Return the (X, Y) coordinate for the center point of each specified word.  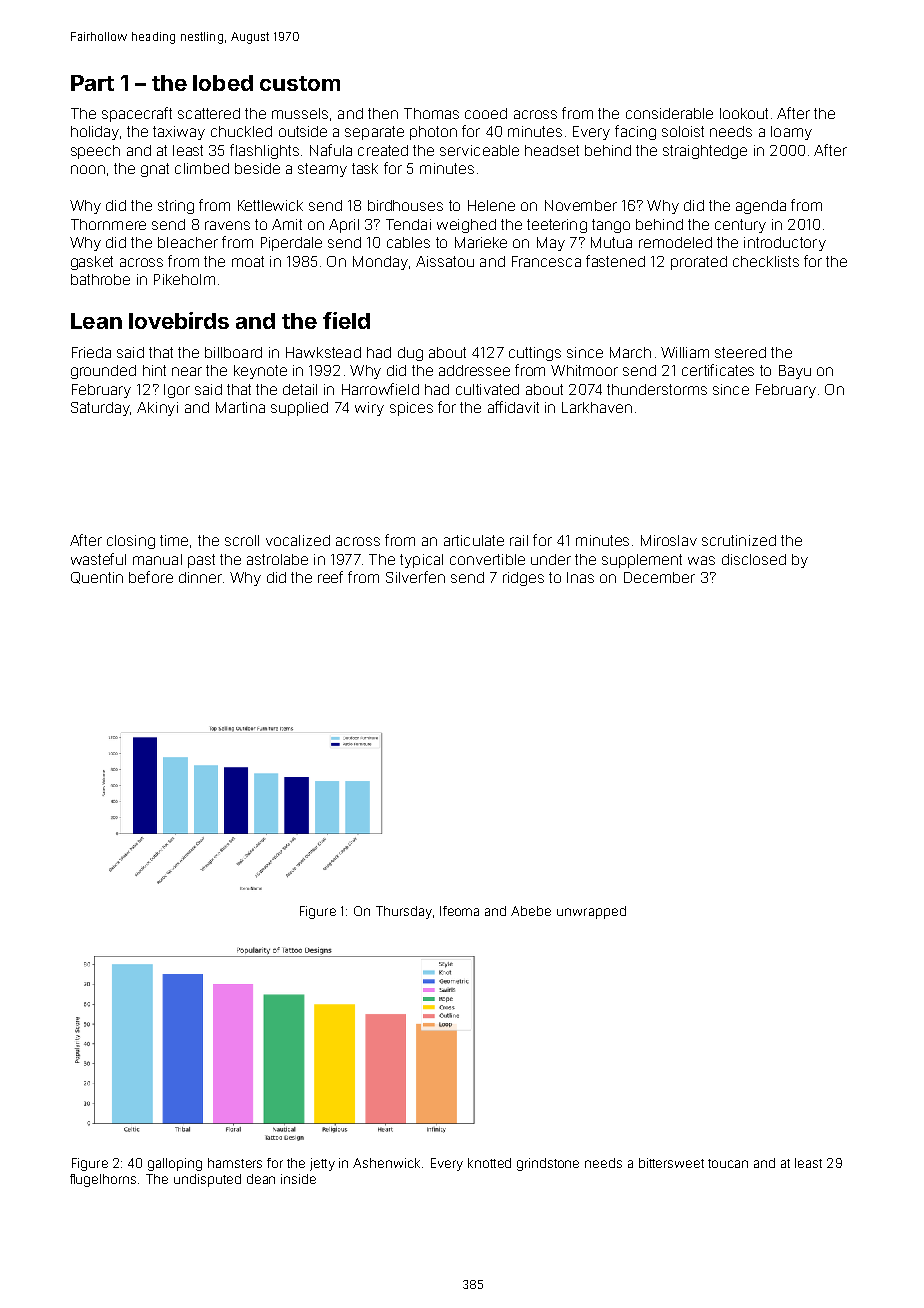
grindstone (548, 1164)
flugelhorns (103, 1180)
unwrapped (591, 912)
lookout (744, 113)
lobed (223, 83)
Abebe (531, 911)
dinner (200, 577)
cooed (486, 113)
